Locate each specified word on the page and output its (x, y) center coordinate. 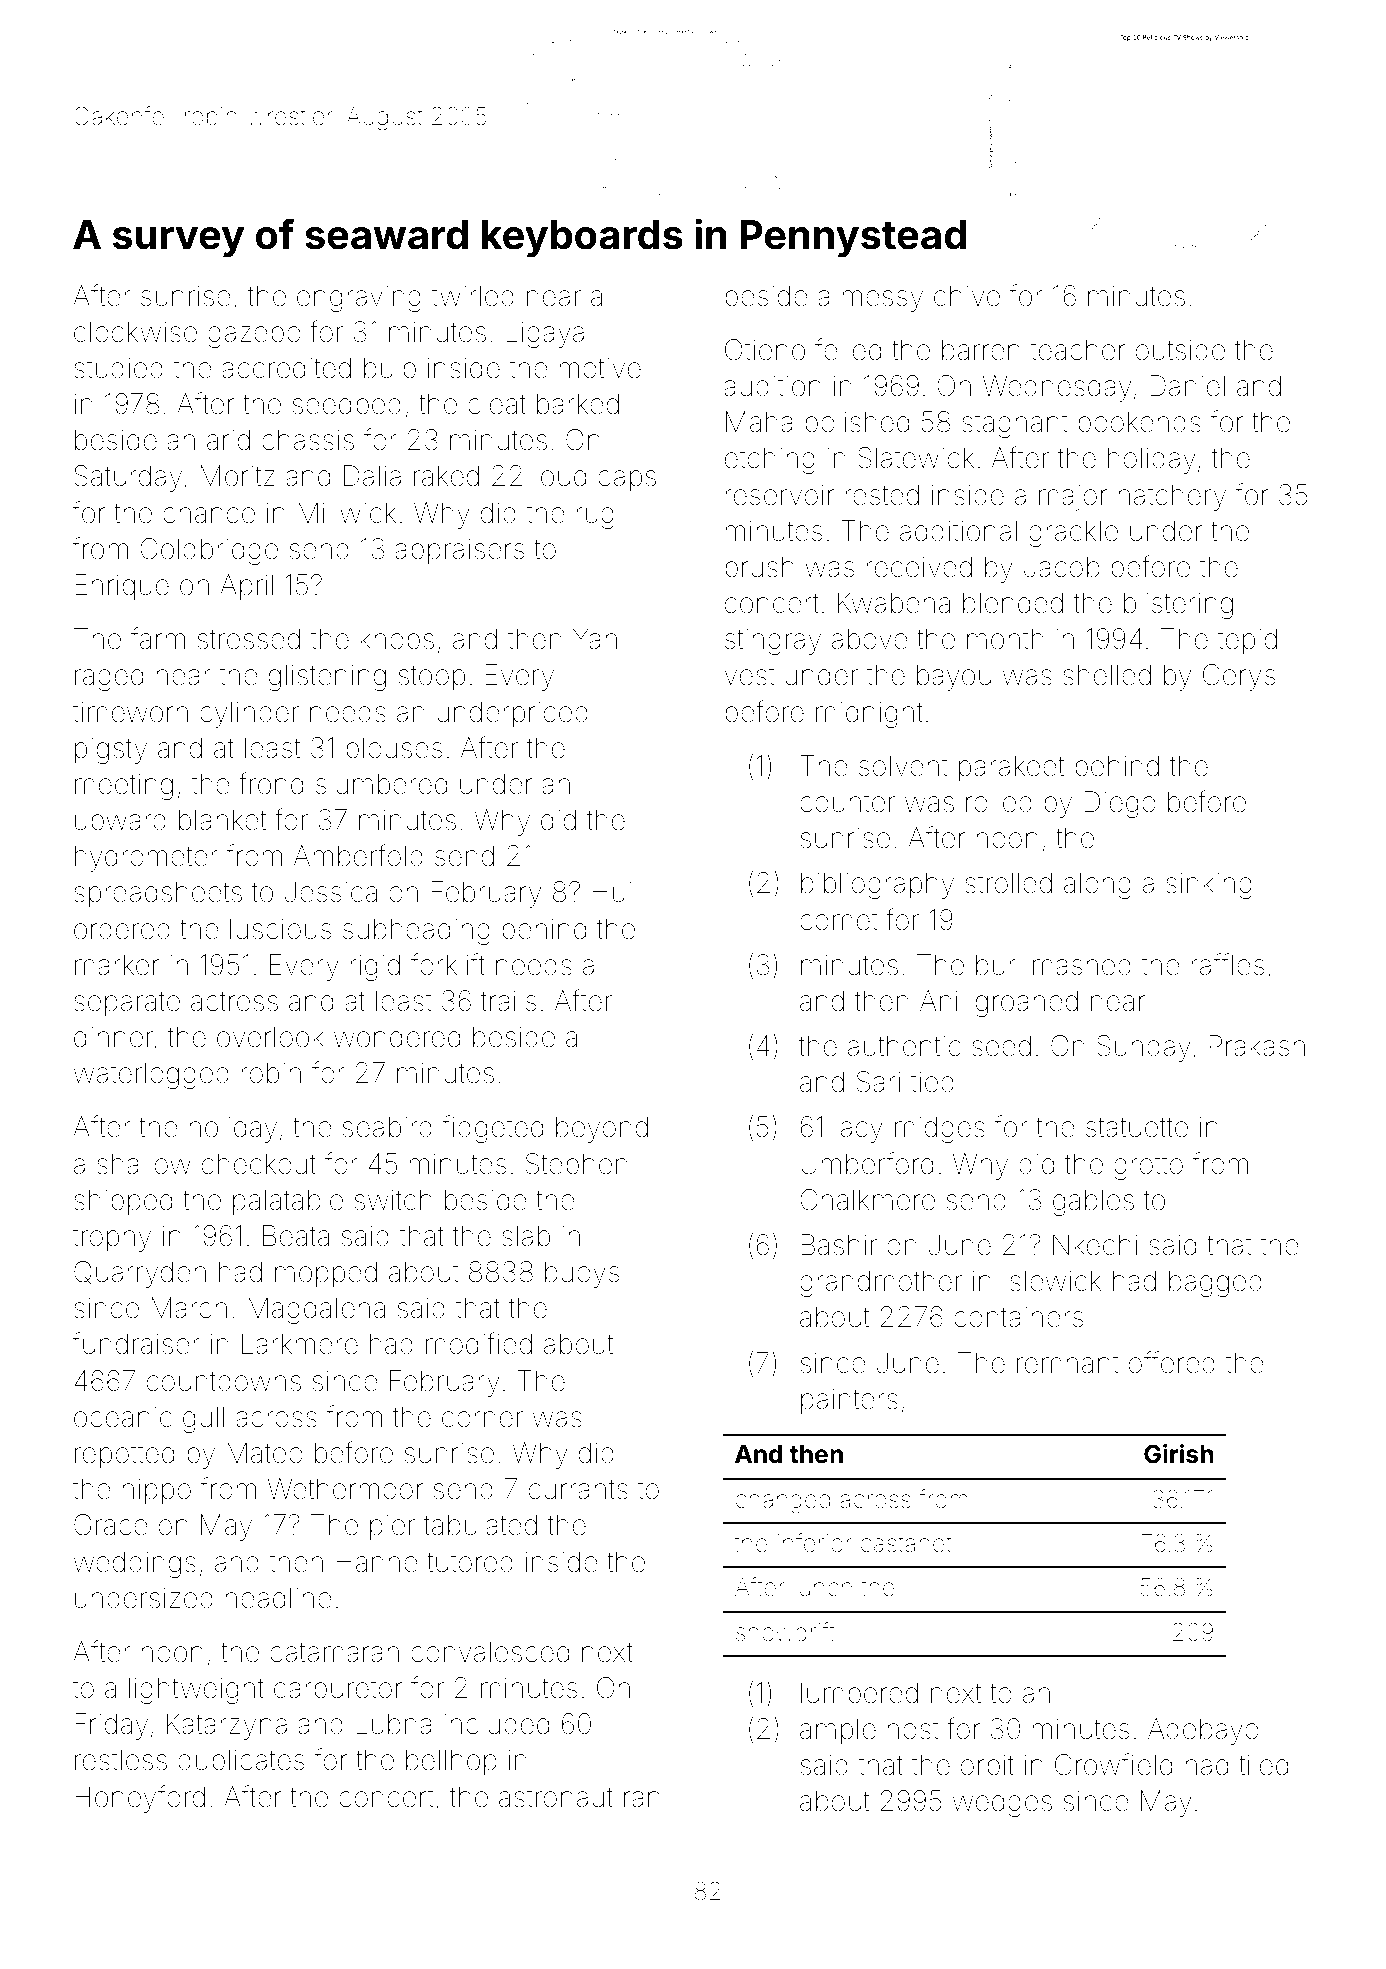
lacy (859, 1129)
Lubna (394, 1724)
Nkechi (1095, 1245)
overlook (270, 1037)
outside (1180, 350)
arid (228, 440)
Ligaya (545, 334)
